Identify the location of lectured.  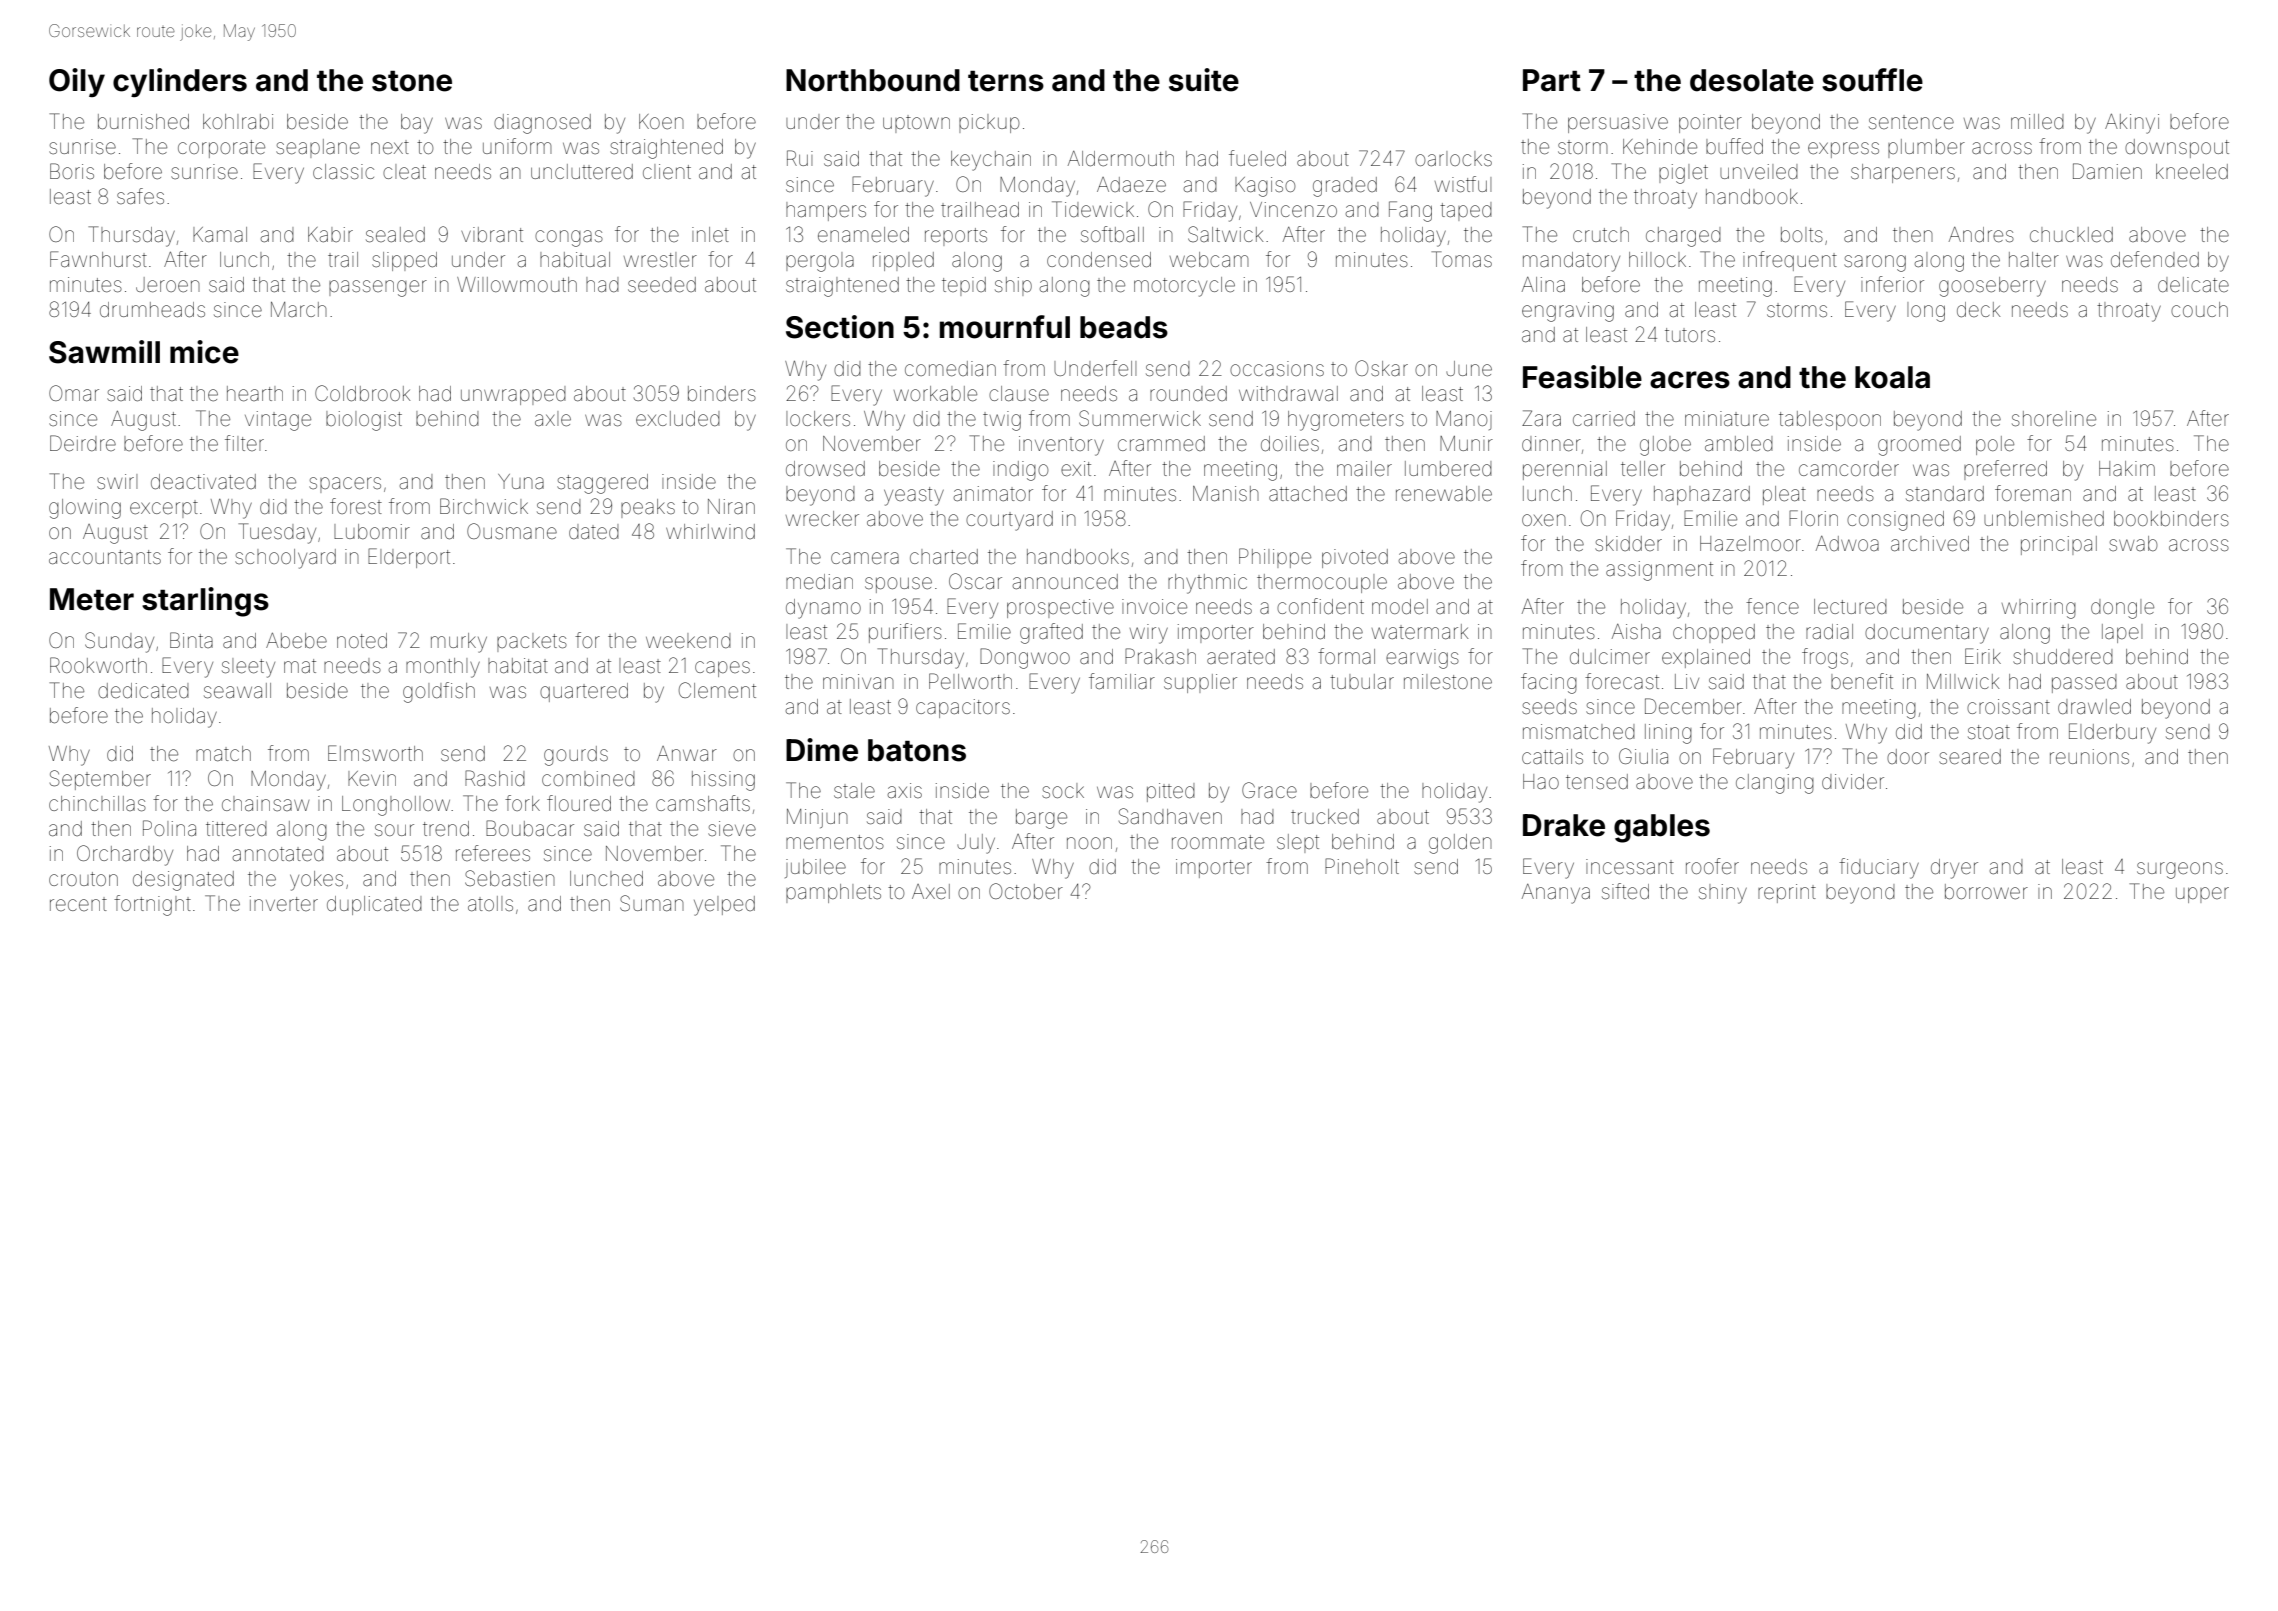
(1850, 606).
